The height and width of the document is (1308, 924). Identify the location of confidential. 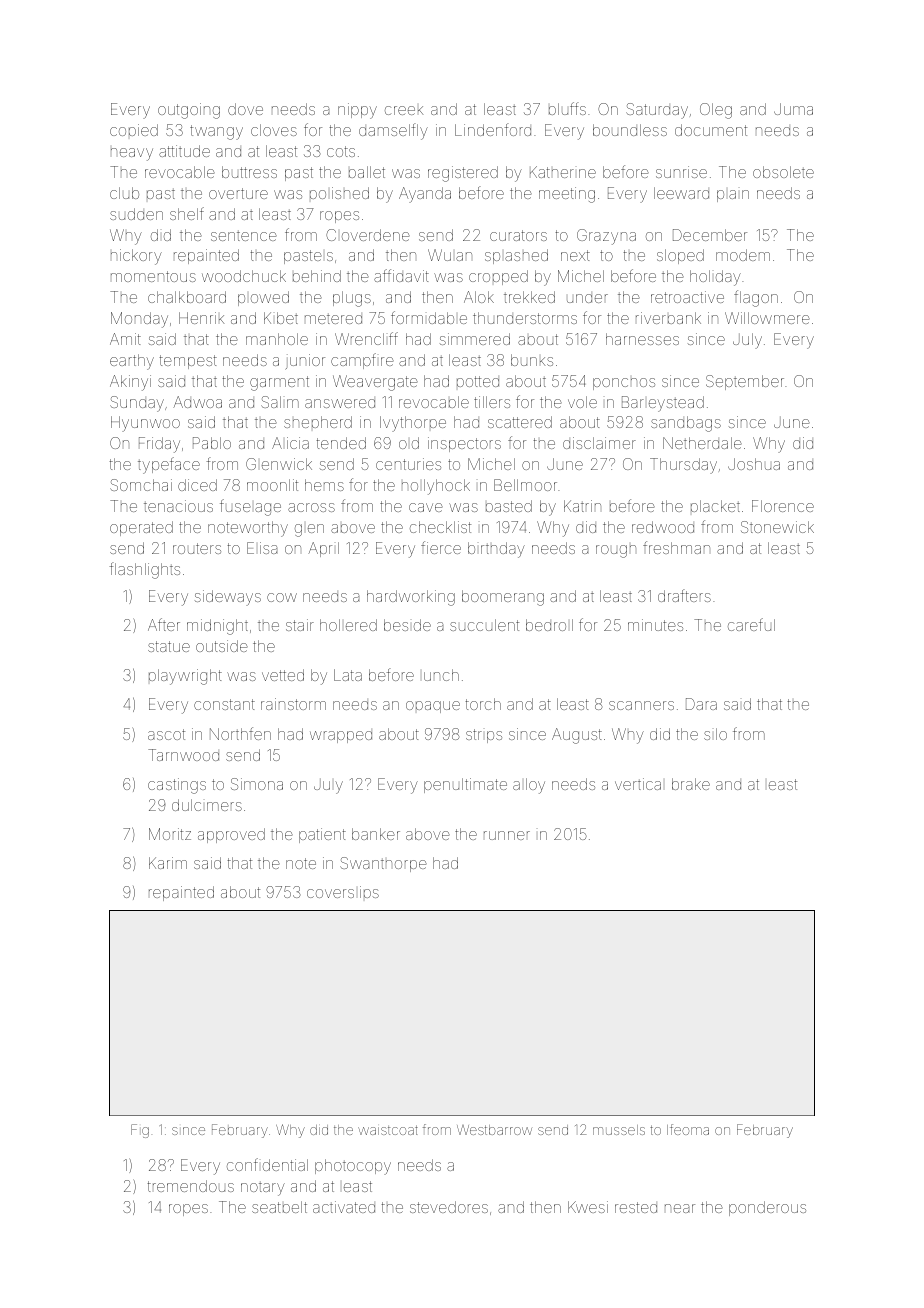
(267, 1164).
